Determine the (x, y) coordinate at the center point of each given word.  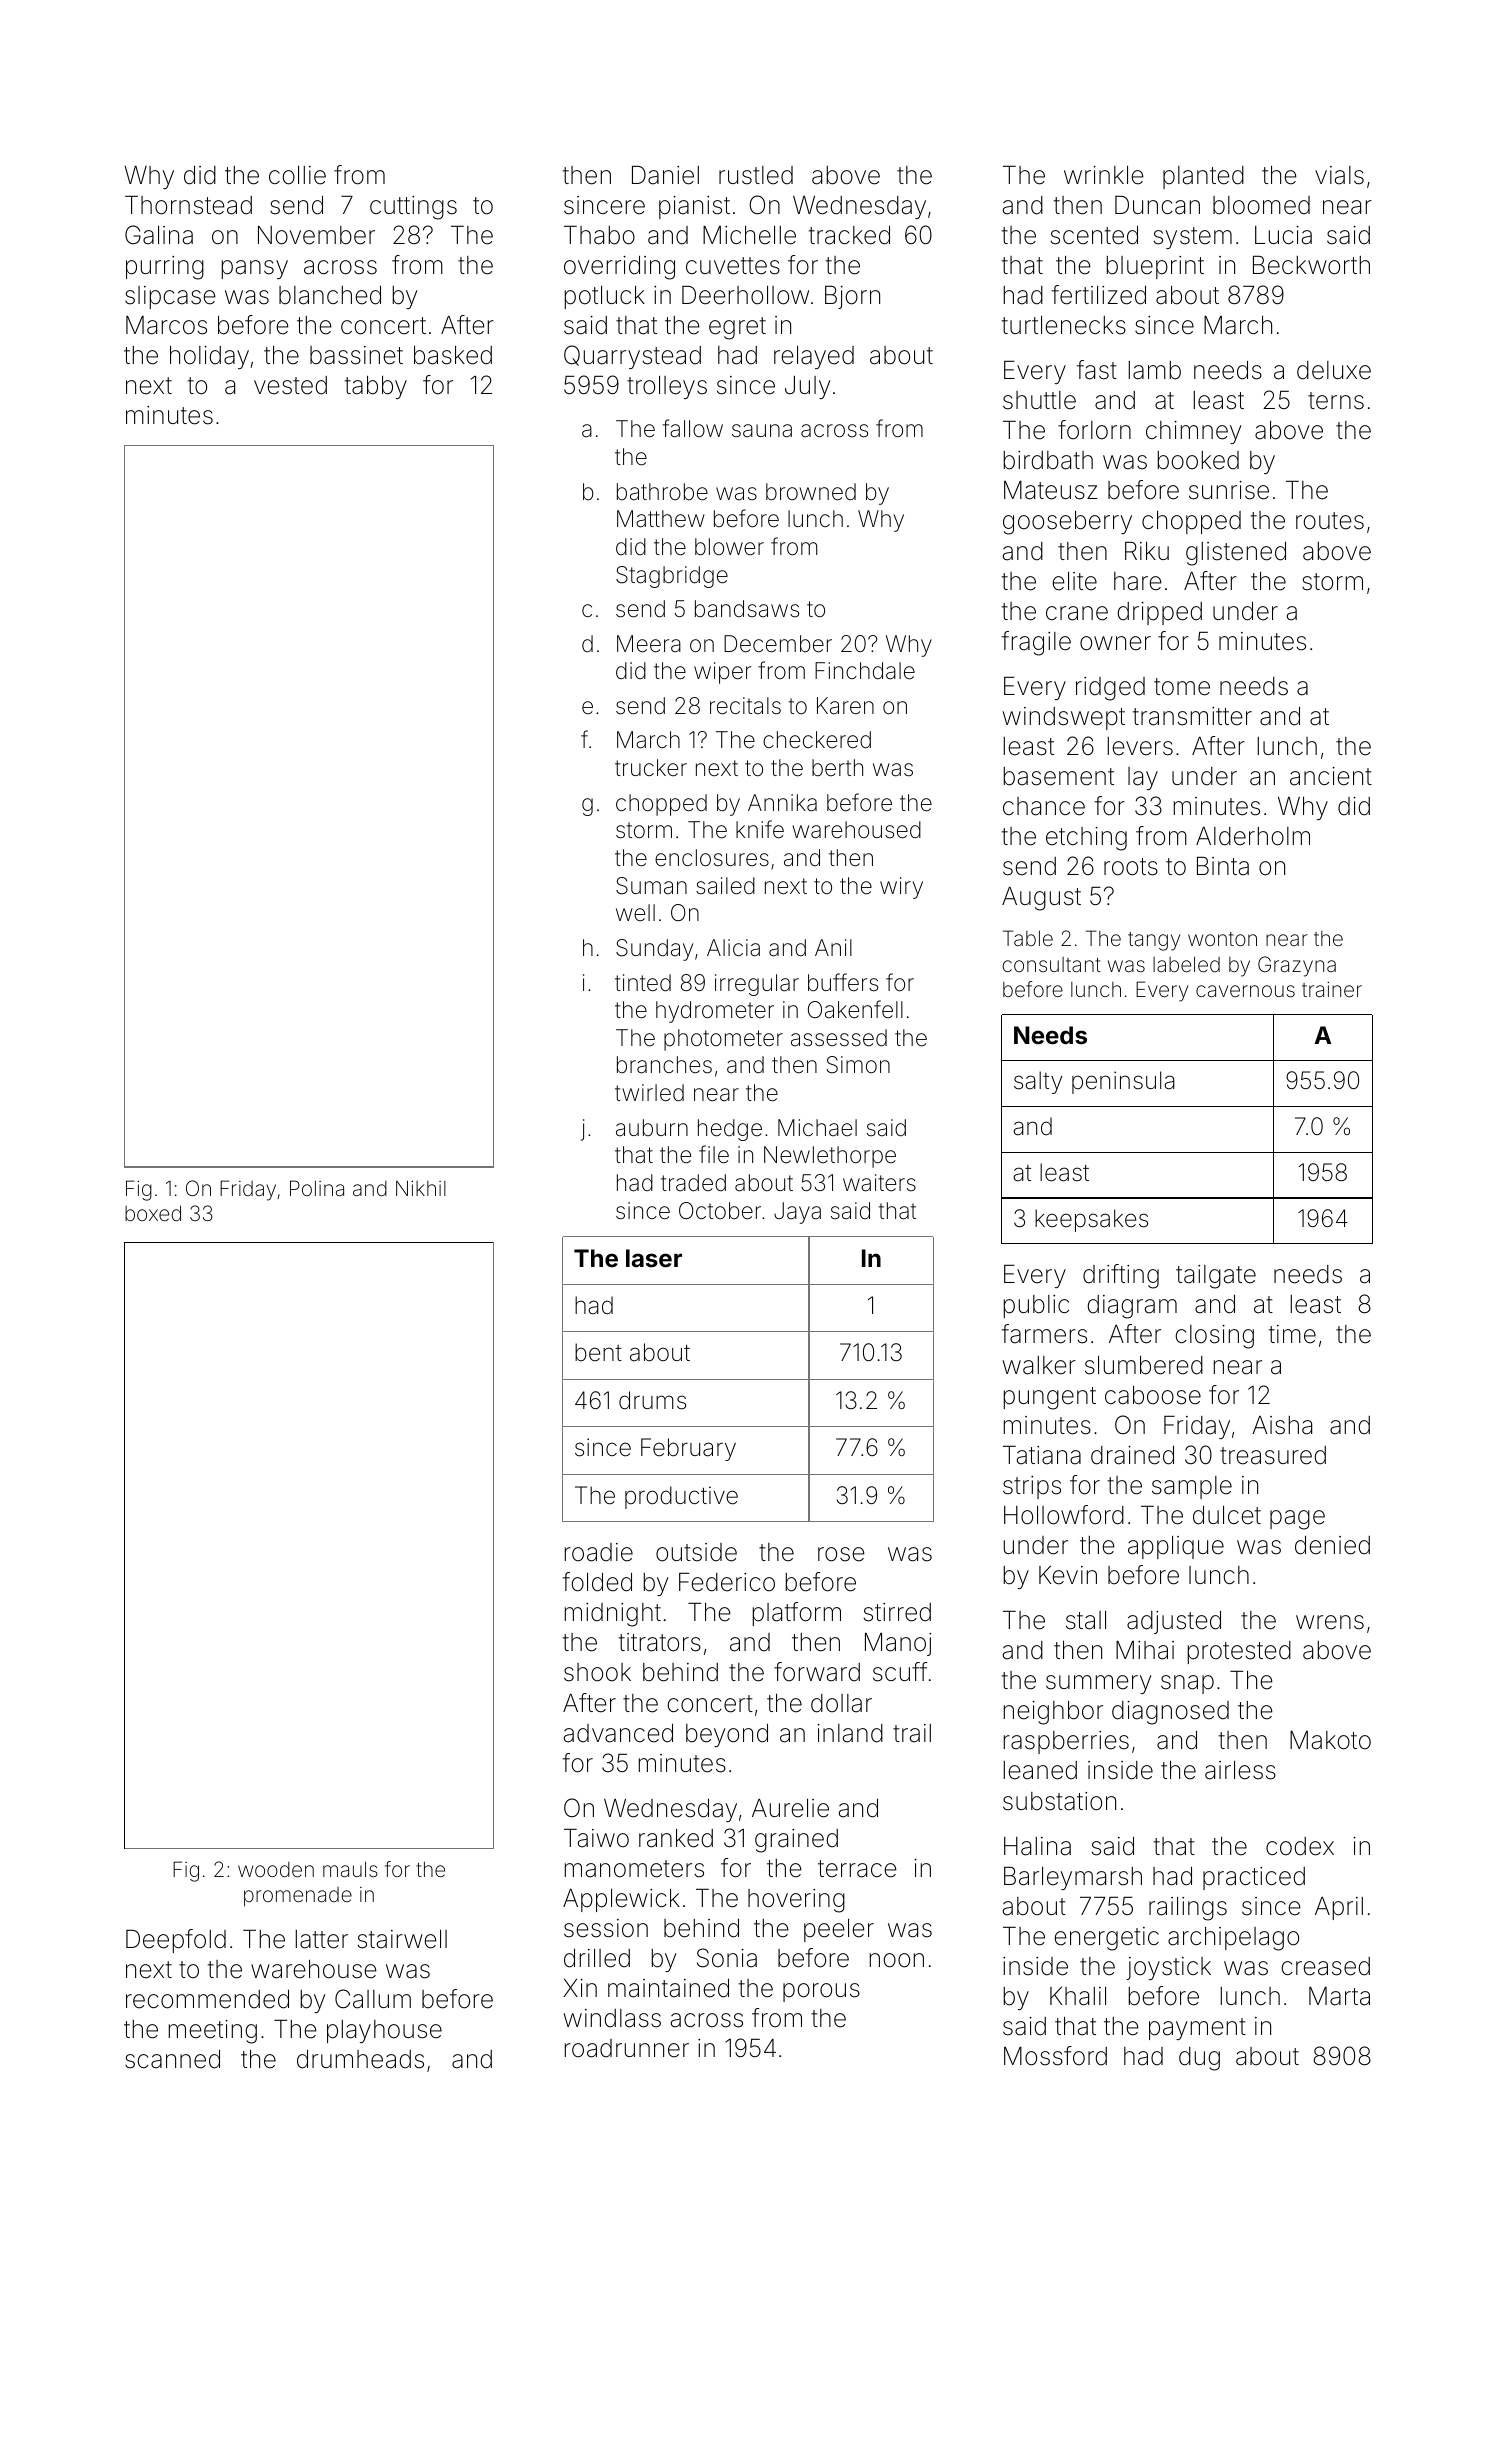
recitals (745, 706)
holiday (209, 357)
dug (1199, 2059)
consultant (1051, 964)
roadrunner (627, 2048)
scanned (172, 2059)
